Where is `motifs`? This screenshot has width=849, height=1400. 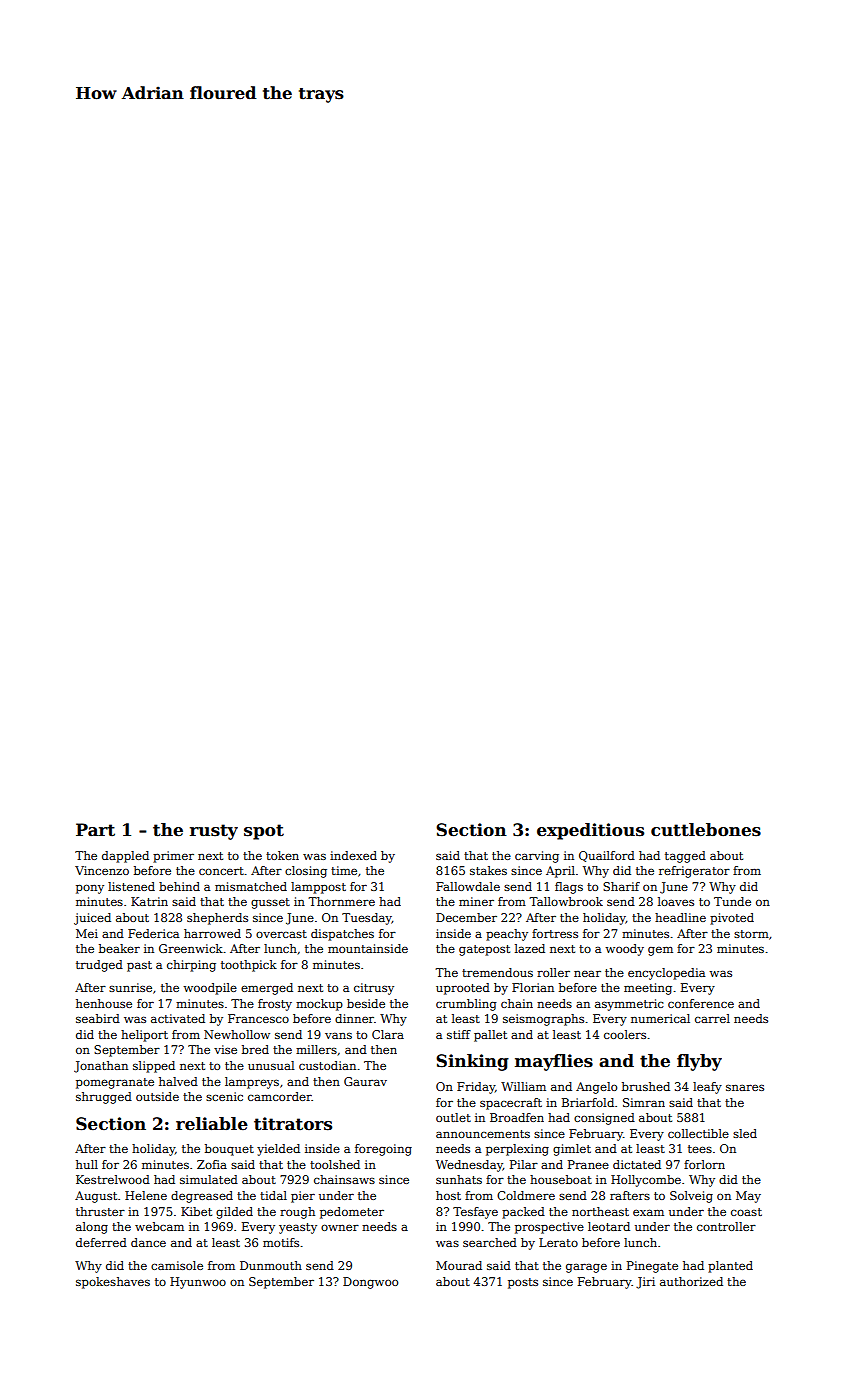
motifs is located at coordinates (281, 1242).
